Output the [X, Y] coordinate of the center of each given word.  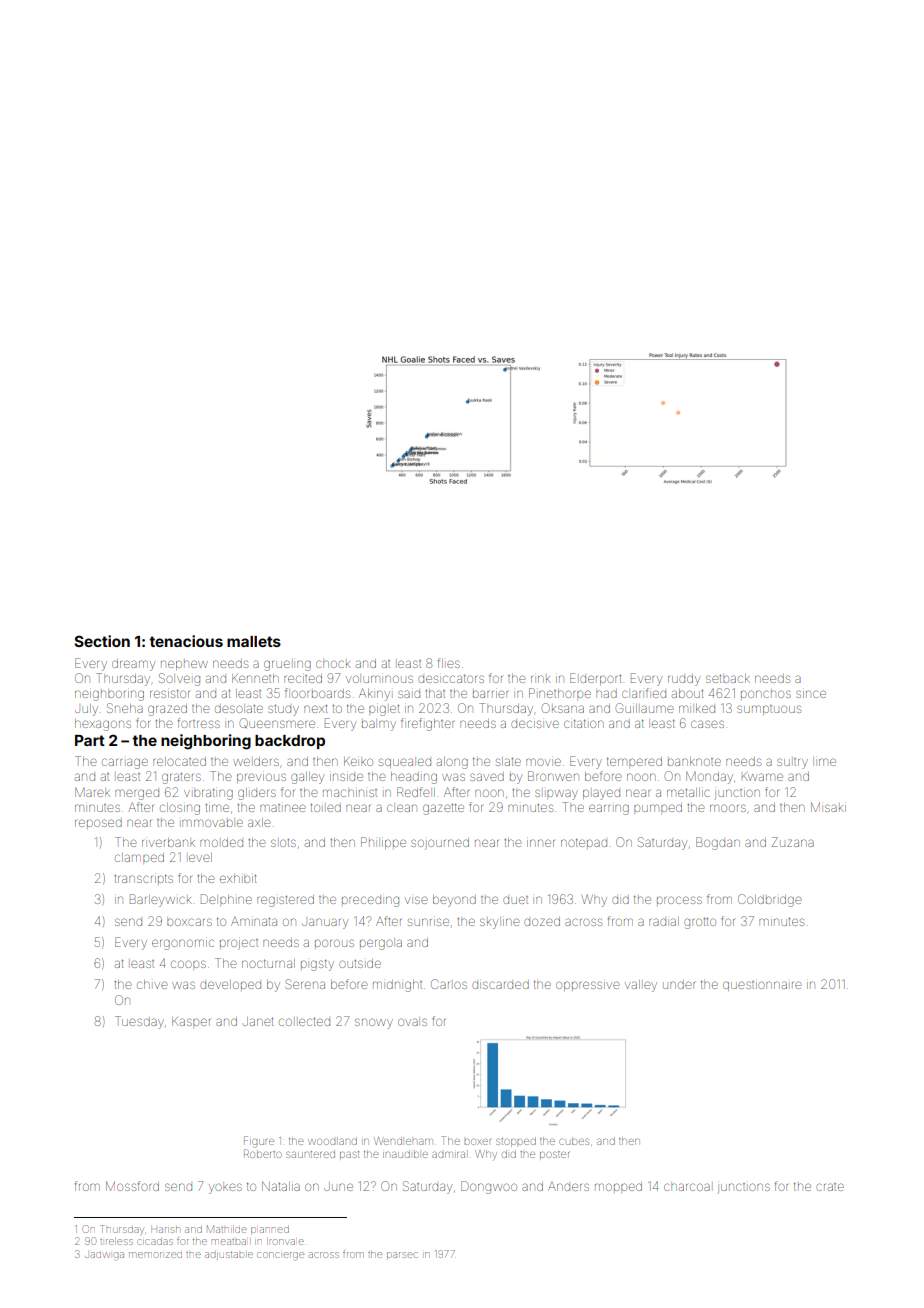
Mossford [132, 1186]
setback [728, 678]
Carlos [449, 984]
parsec [402, 1255]
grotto [700, 923]
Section [102, 641]
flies [449, 663]
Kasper [191, 1021]
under [679, 985]
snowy [374, 1023]
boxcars [189, 922]
